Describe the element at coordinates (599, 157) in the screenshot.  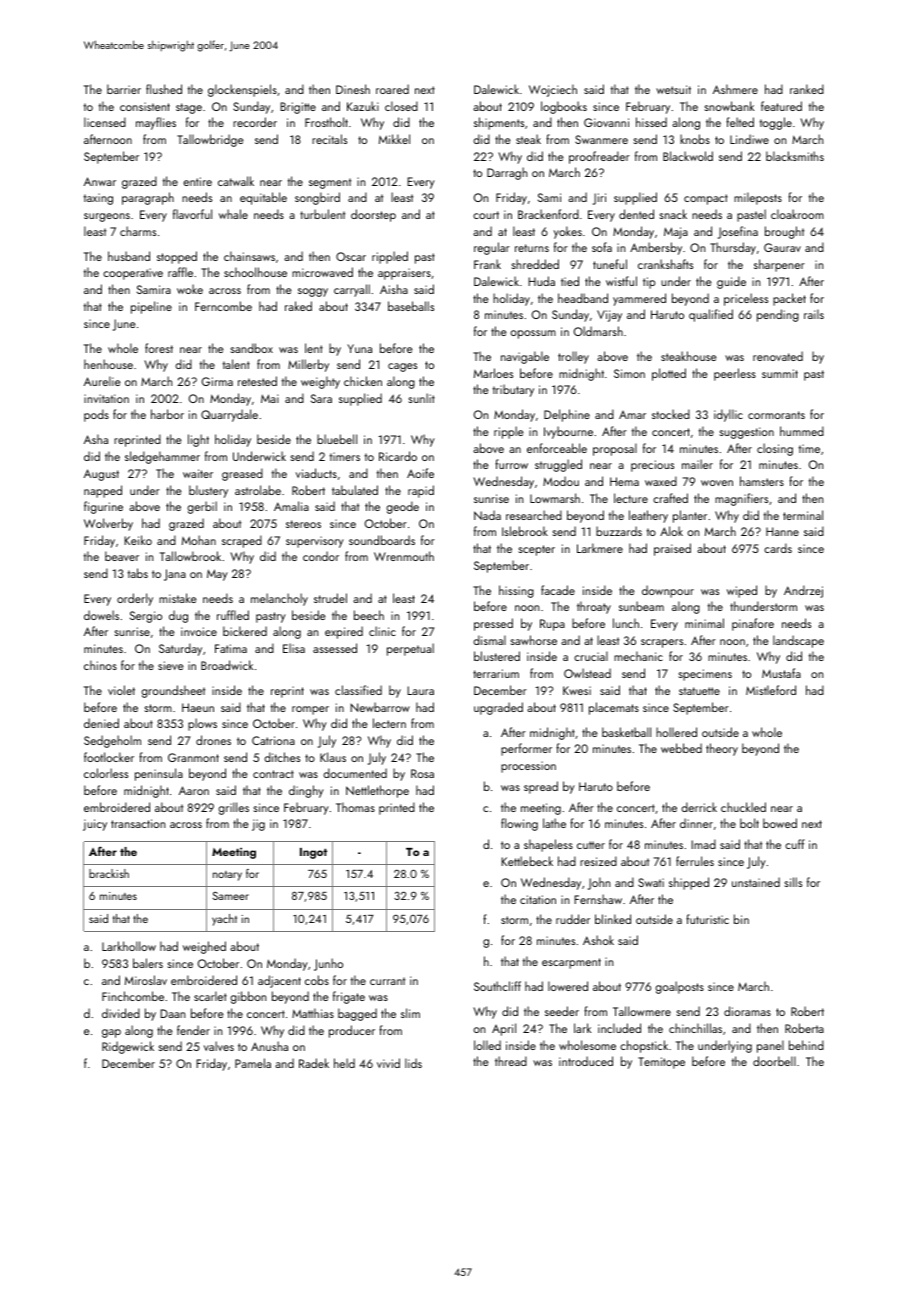
I see `proofreader` at that location.
